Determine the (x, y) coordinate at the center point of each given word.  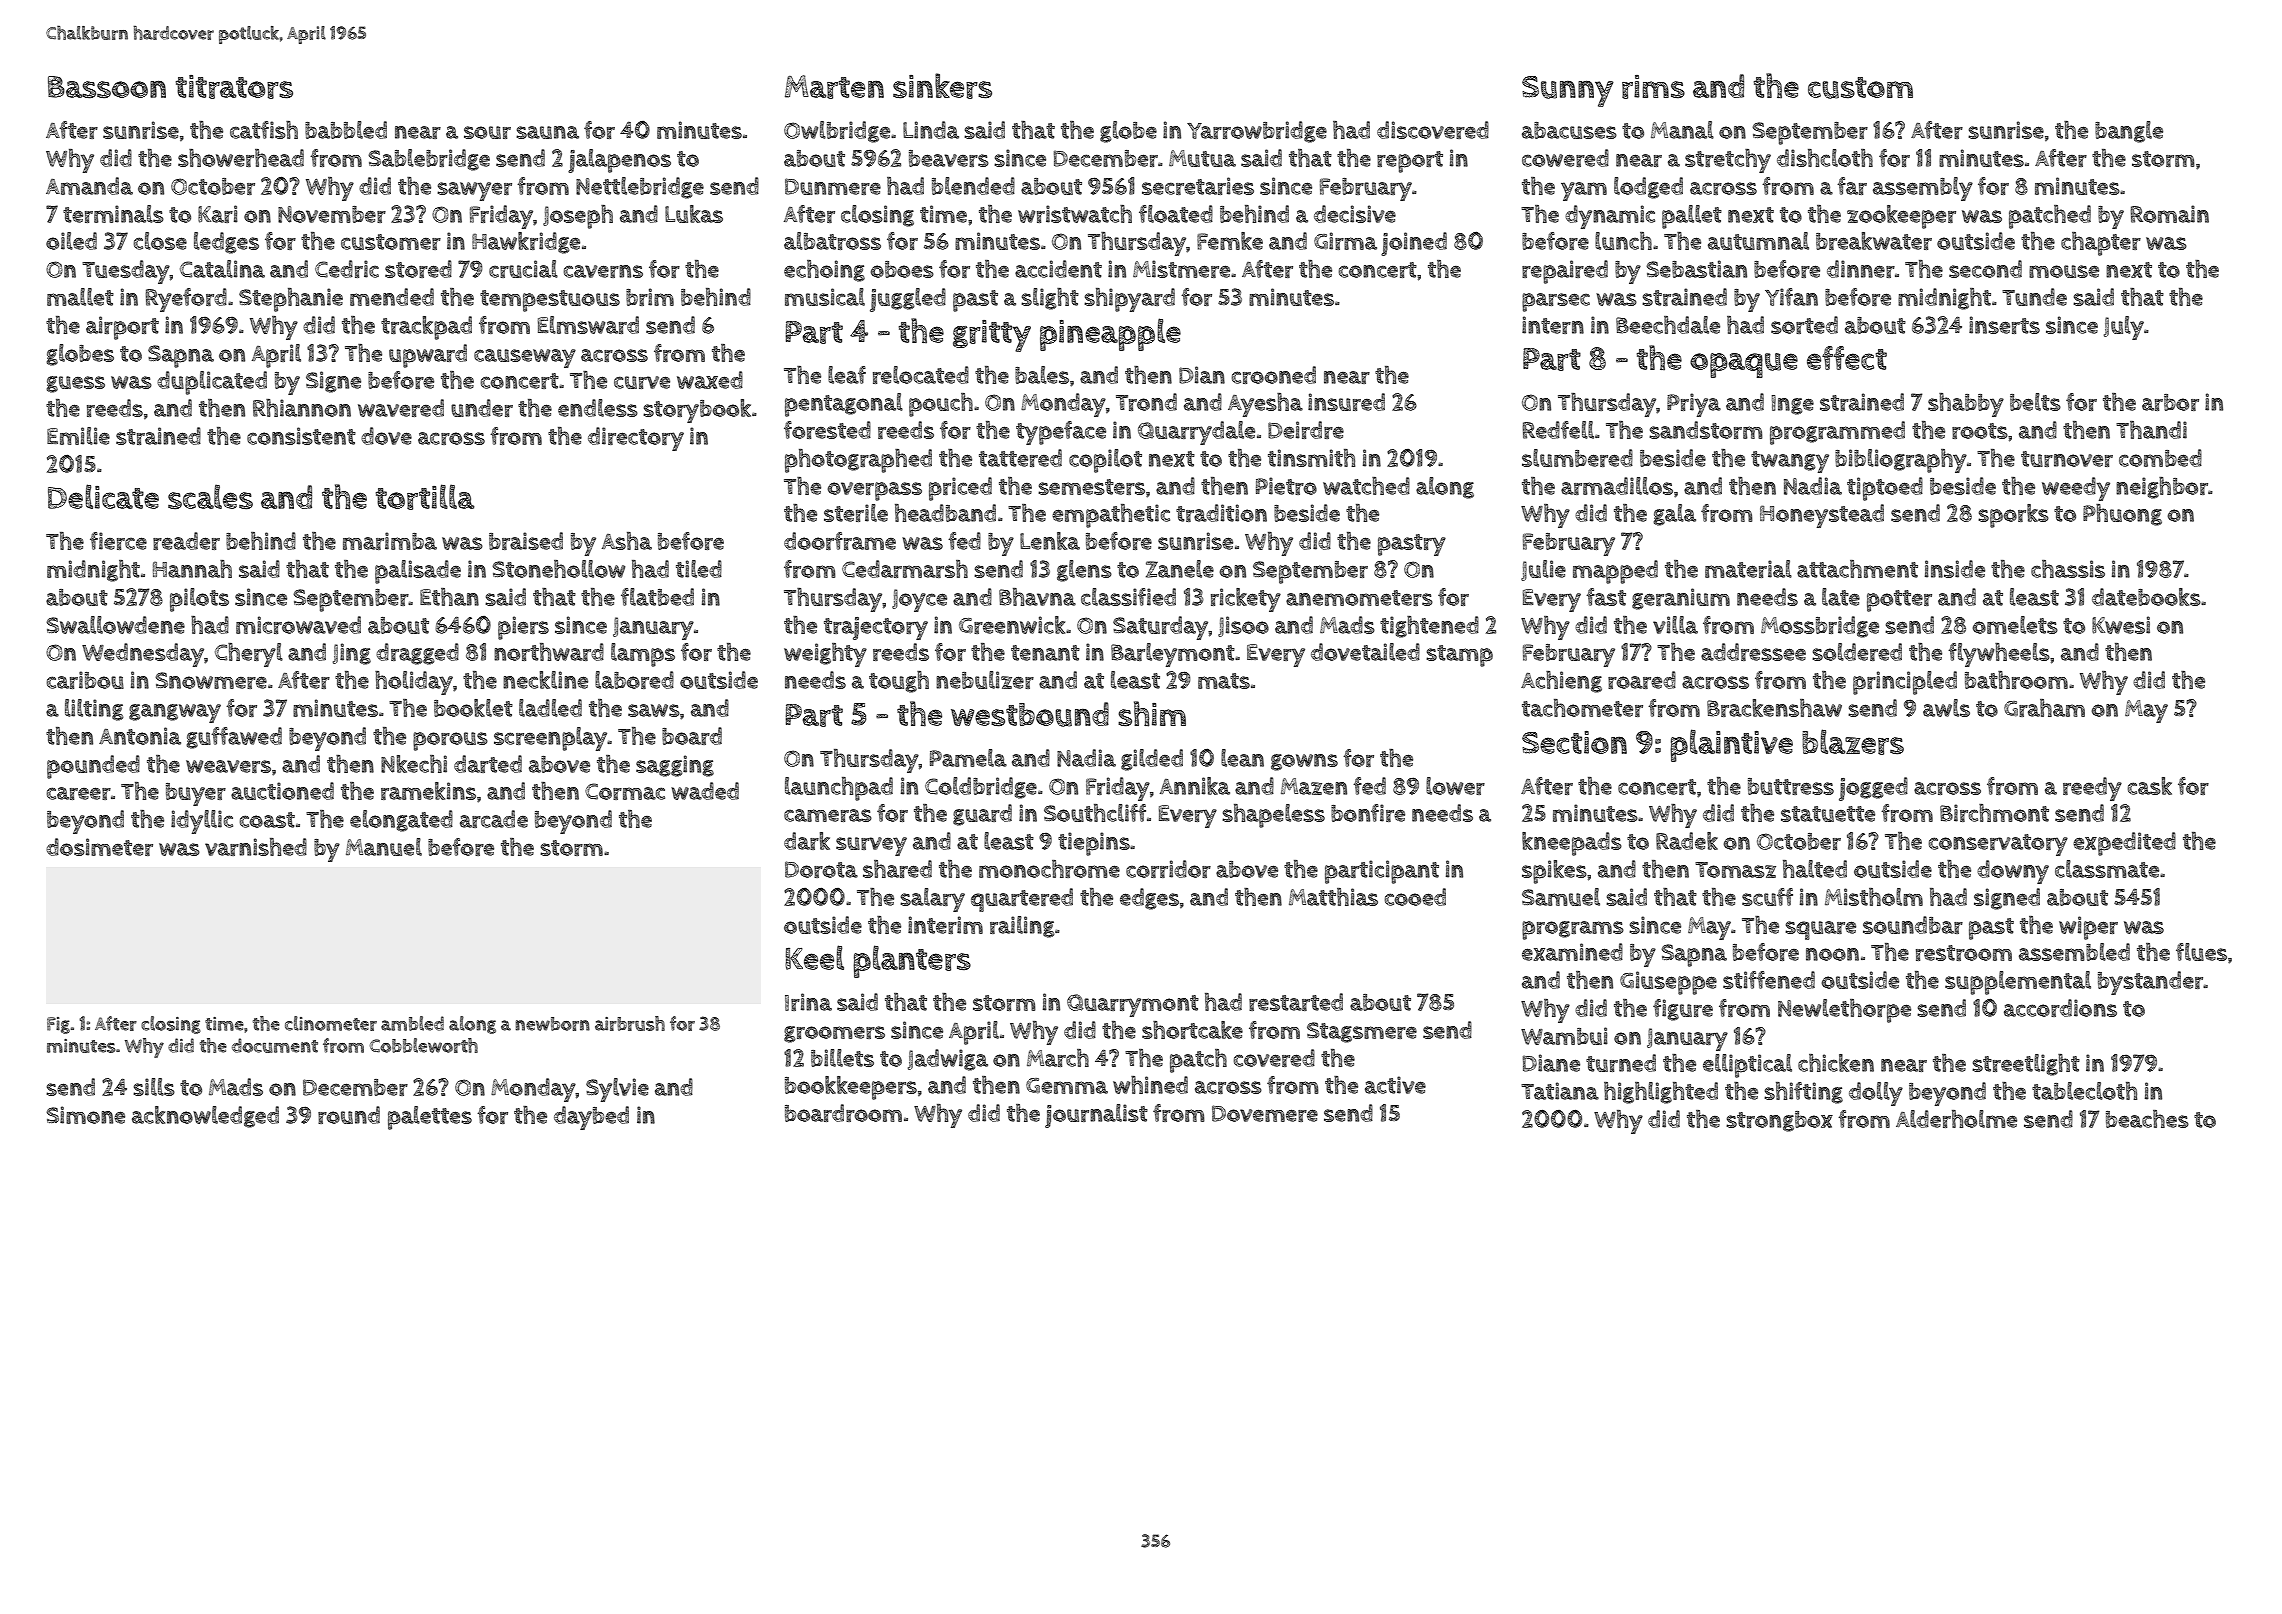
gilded (1152, 760)
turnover (2067, 459)
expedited (2124, 844)
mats (1224, 681)
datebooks (2146, 597)
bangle (2129, 132)
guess (76, 384)
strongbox (1779, 1121)
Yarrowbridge (1257, 132)
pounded (93, 767)
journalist (1096, 1116)
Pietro (1286, 486)
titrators (234, 87)
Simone (85, 1115)
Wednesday (143, 655)
